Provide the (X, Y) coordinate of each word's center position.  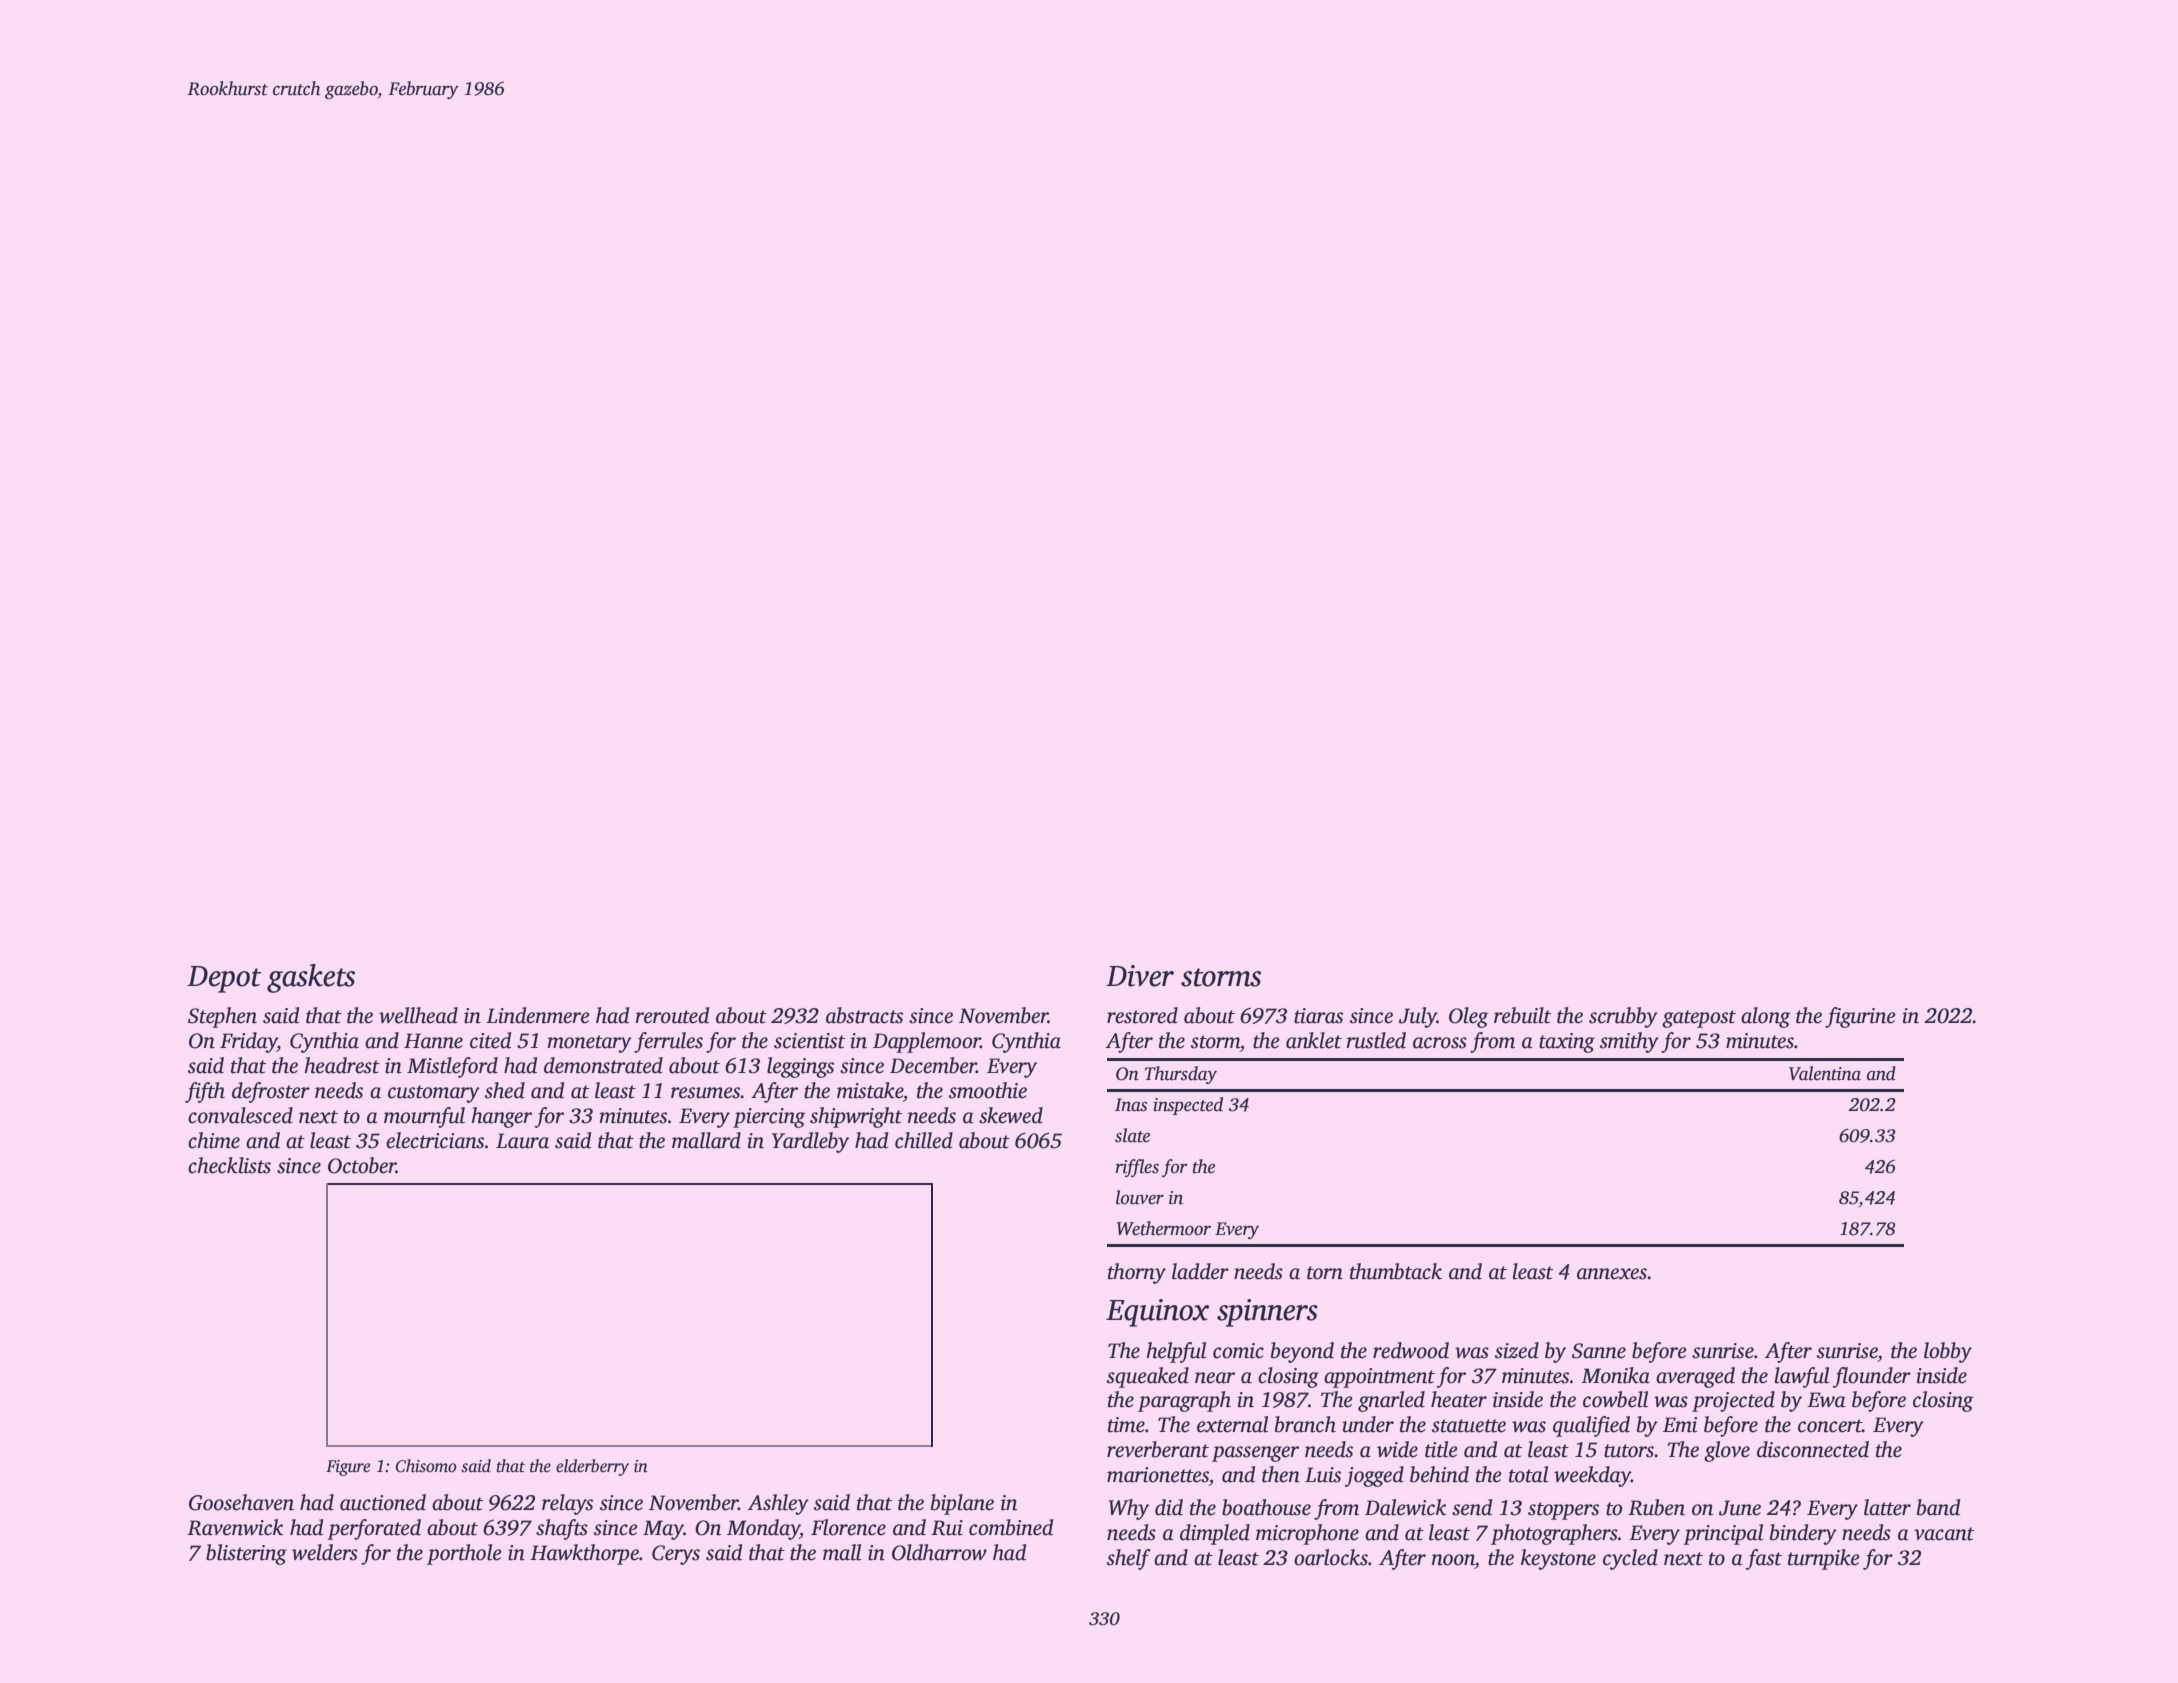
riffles (1137, 1168)
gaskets (311, 978)
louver (1140, 1197)
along (1766, 1017)
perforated (374, 1529)
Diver (1140, 976)
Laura (522, 1141)
